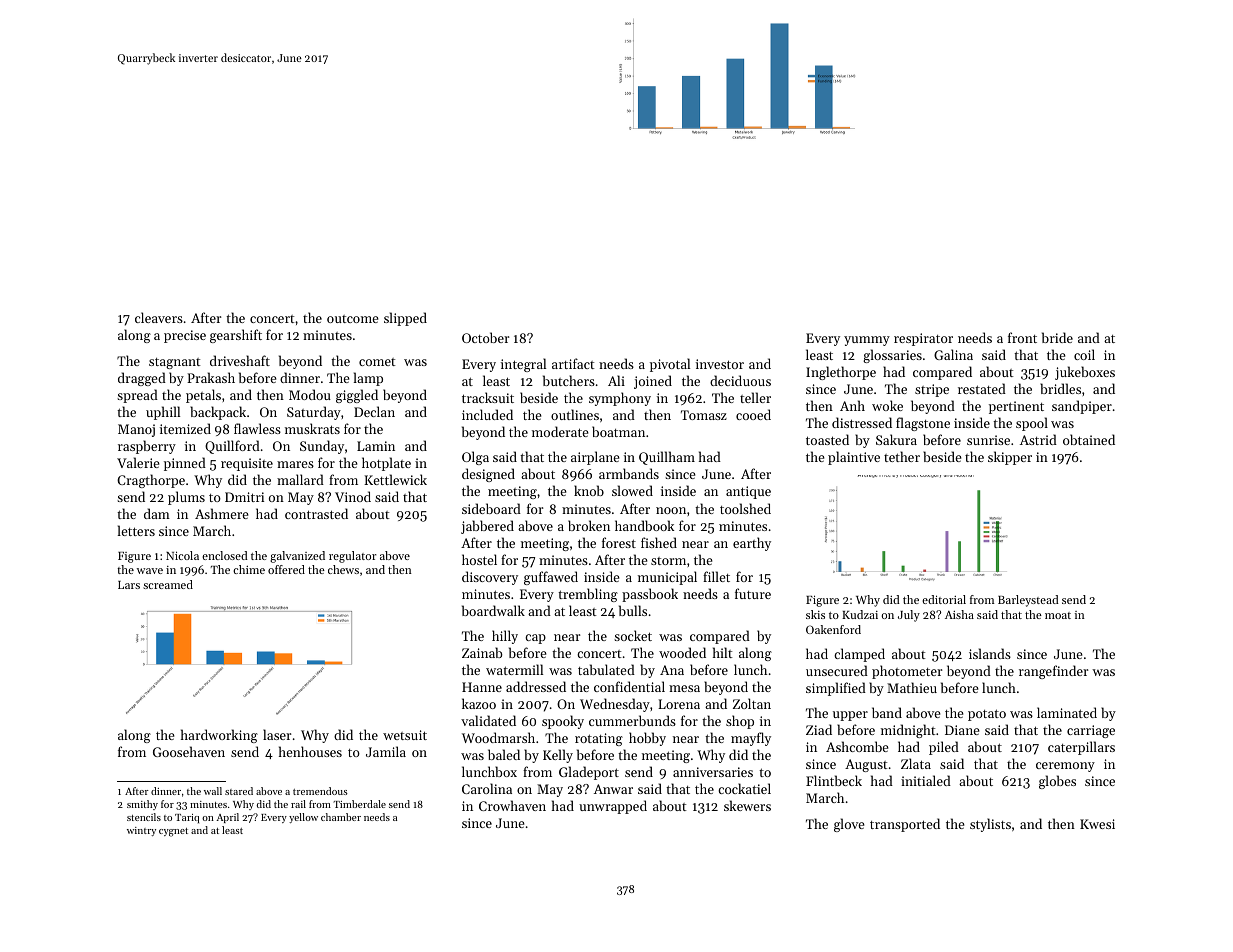 This screenshot has height=952, width=1233. What do you see at coordinates (493, 610) in the screenshot?
I see `boardwalk` at bounding box center [493, 610].
